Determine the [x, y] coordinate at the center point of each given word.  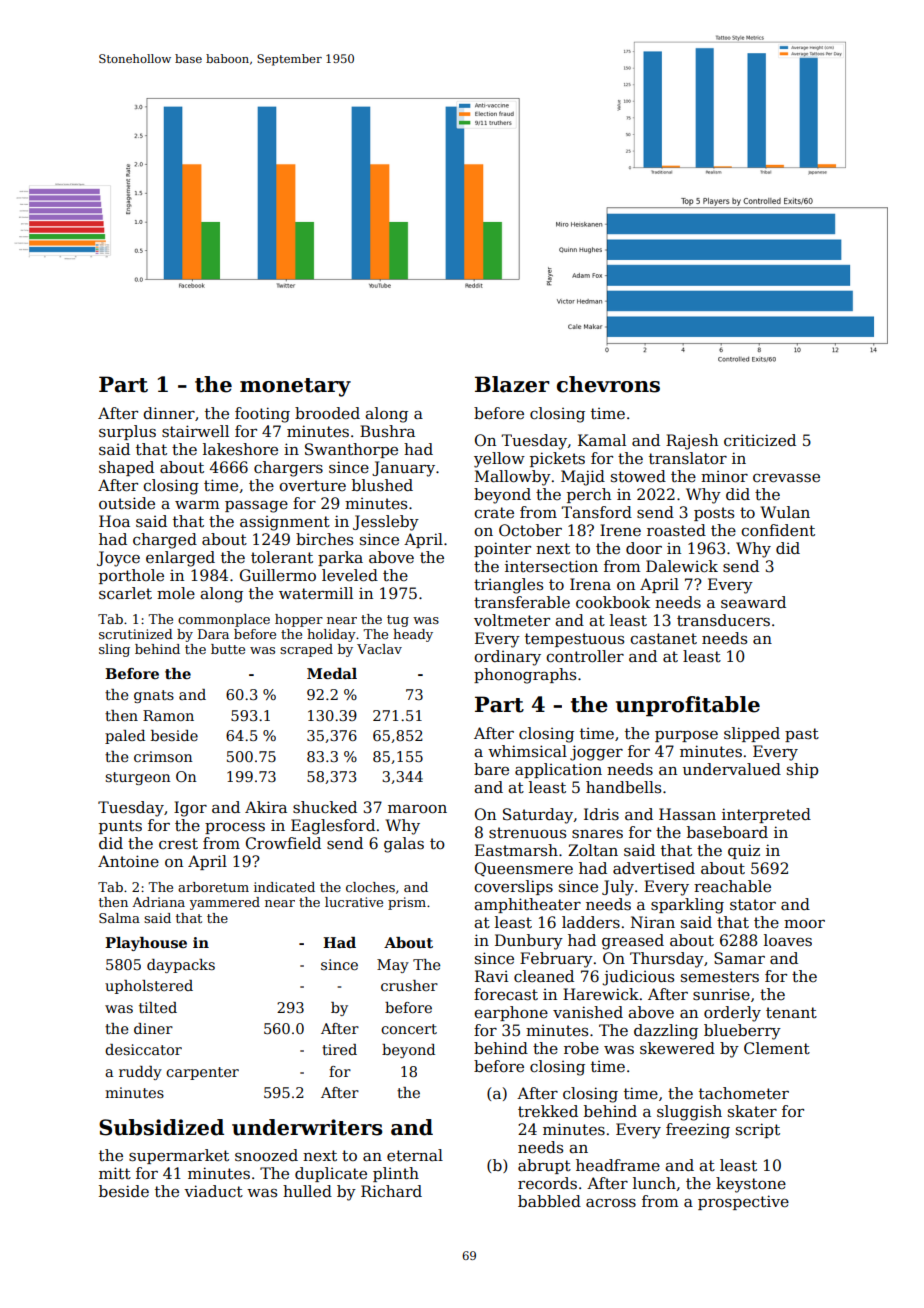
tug [398, 621]
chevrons [608, 384]
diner [153, 1028]
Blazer [512, 384]
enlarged [180, 559]
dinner [169, 413]
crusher [409, 985]
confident [778, 530]
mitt [115, 1173]
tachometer [744, 1093]
